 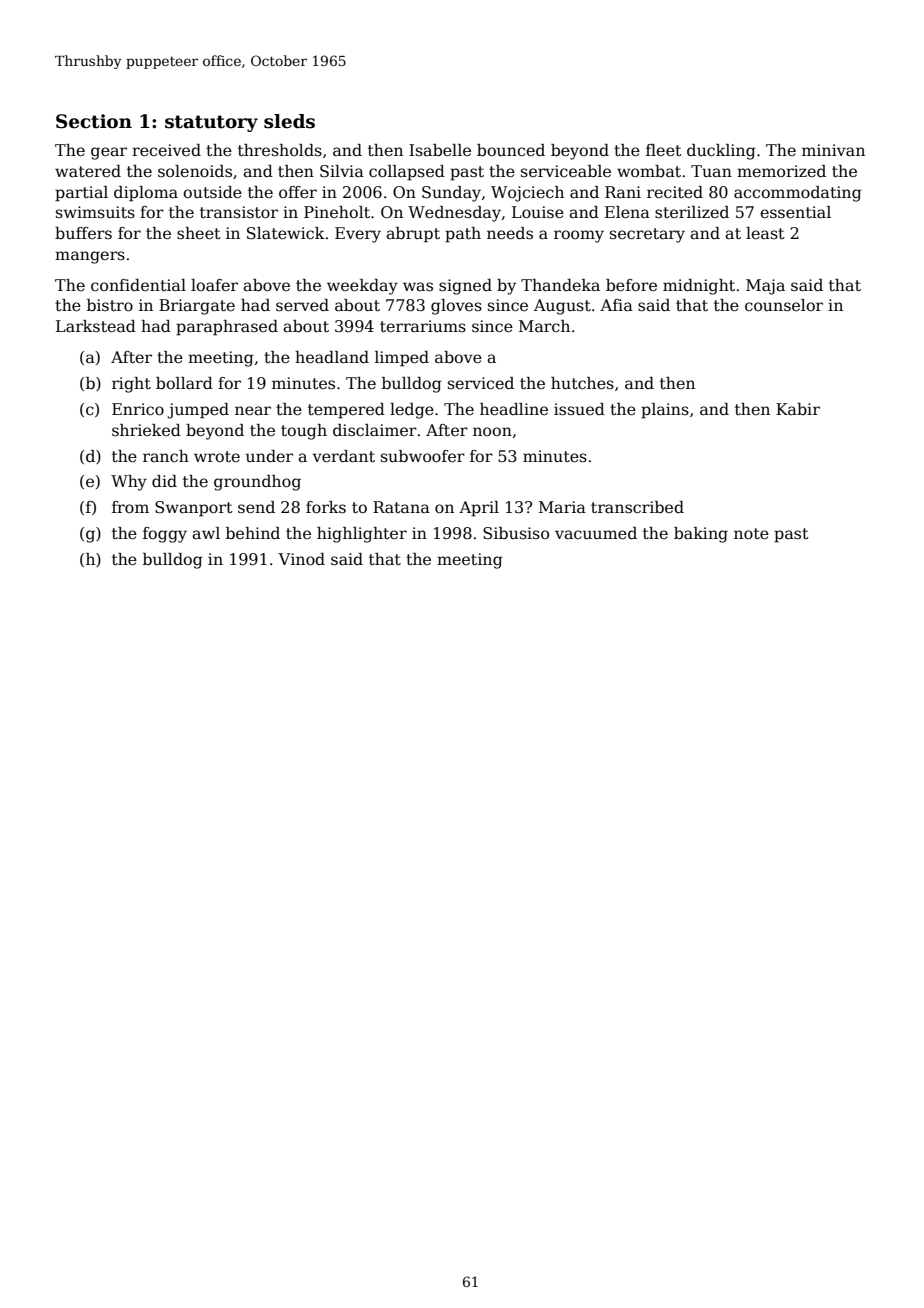 What do you see at coordinates (765, 233) in the image?
I see `least` at bounding box center [765, 233].
